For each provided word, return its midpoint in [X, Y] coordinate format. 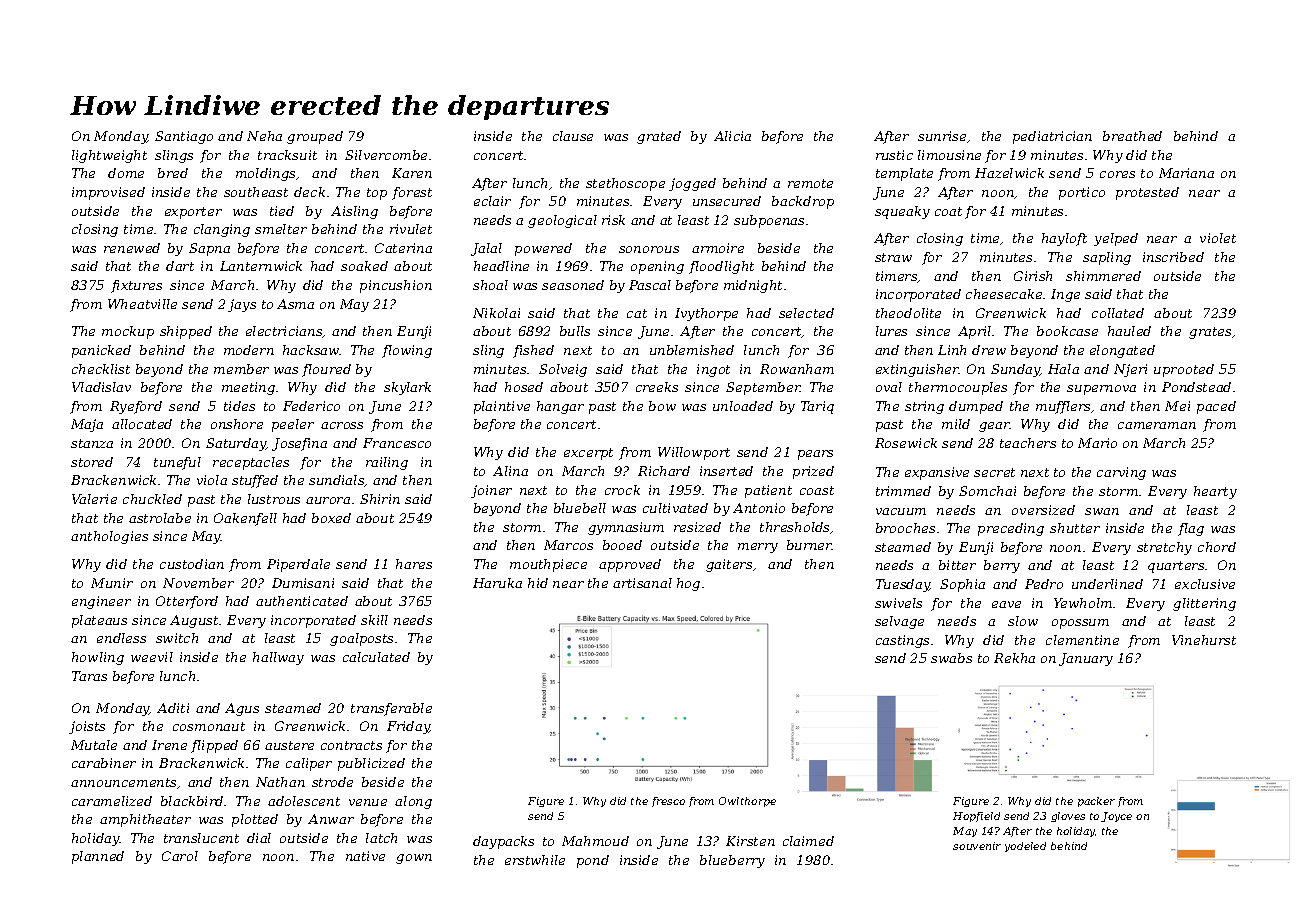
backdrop [803, 202]
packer [1096, 802]
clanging [222, 230]
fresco [668, 802]
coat [948, 211]
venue [368, 802]
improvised [108, 193]
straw [893, 257]
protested [1147, 193]
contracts [351, 745]
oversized [1043, 510]
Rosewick [906, 443]
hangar [560, 407]
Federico [311, 406]
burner [809, 545]
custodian [192, 564]
